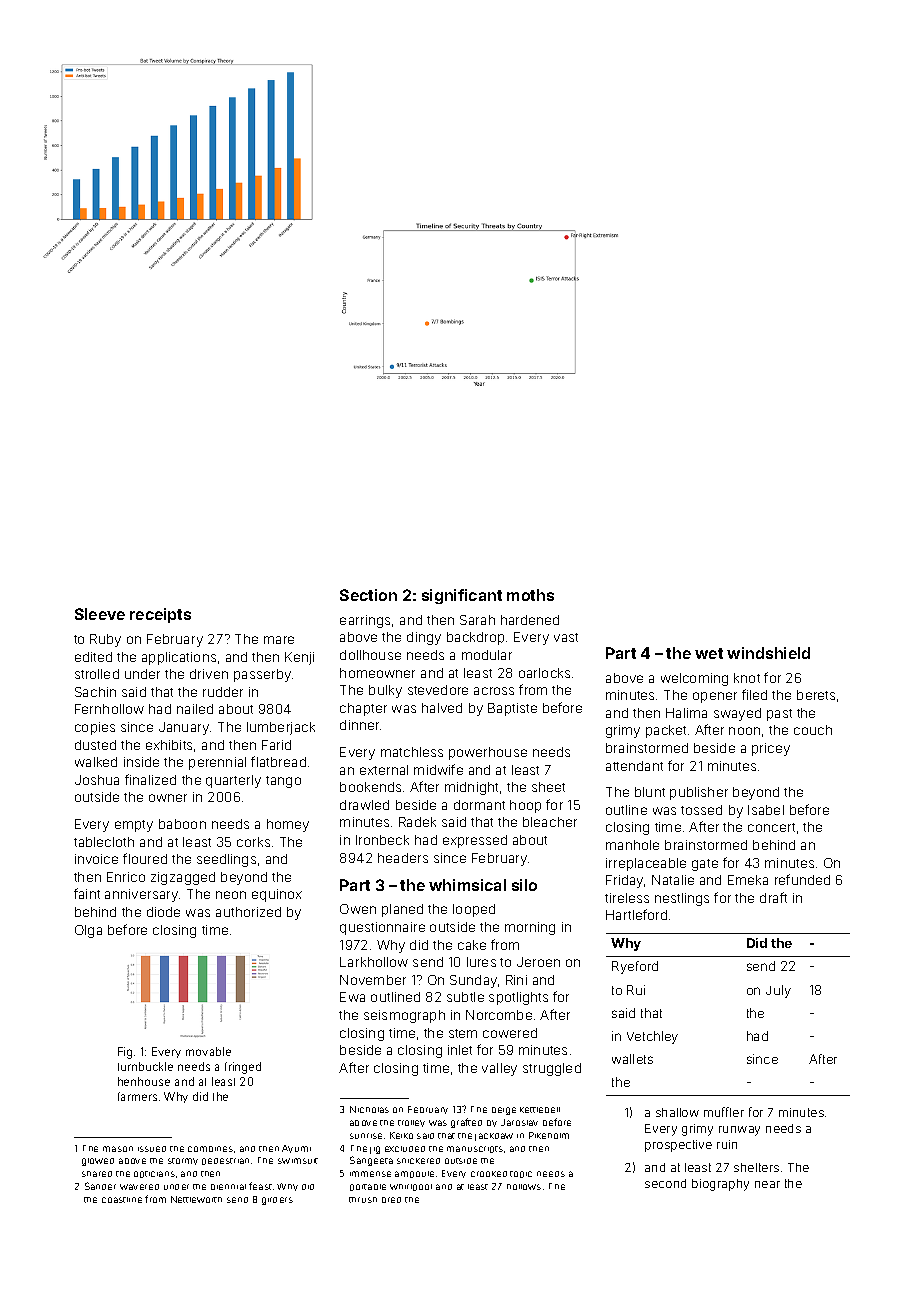 This image has height=1308, width=924. Describe the element at coordinates (665, 1183) in the image. I see `second` at that location.
